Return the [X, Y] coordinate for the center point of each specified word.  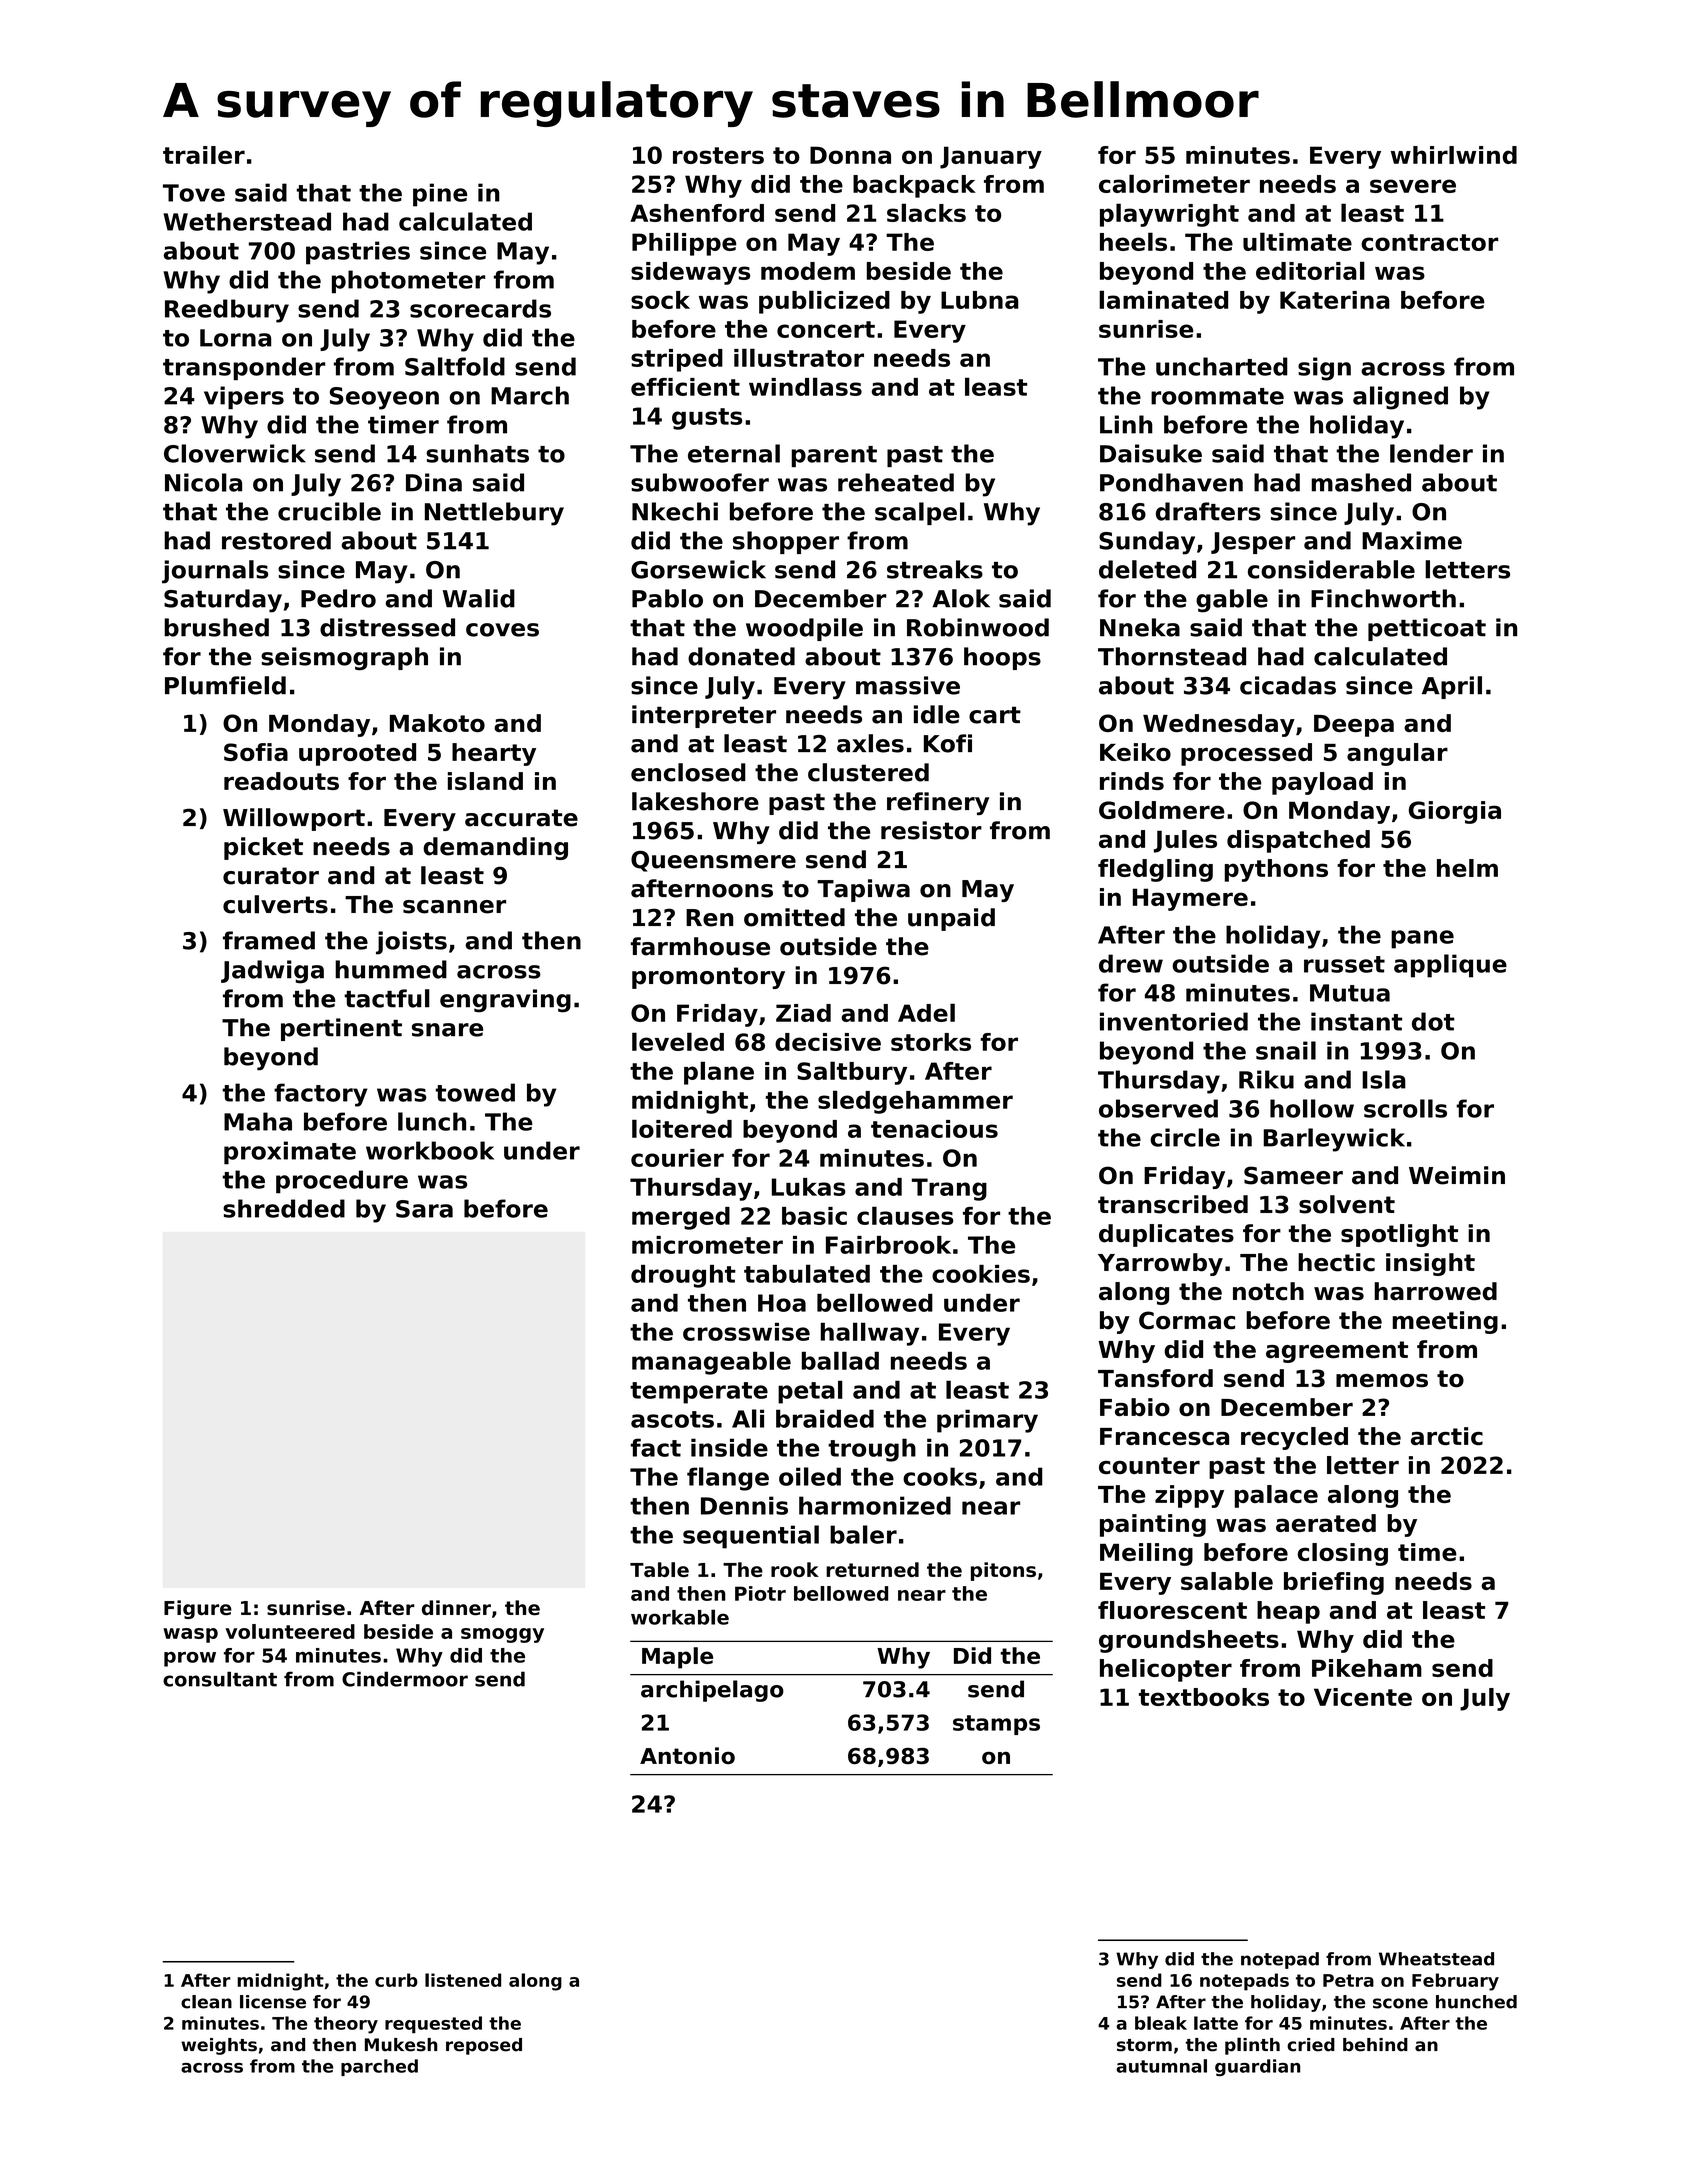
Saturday [223, 601]
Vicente [1363, 1697]
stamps [996, 1725]
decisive [828, 1042]
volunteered [290, 1631]
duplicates [1166, 1235]
